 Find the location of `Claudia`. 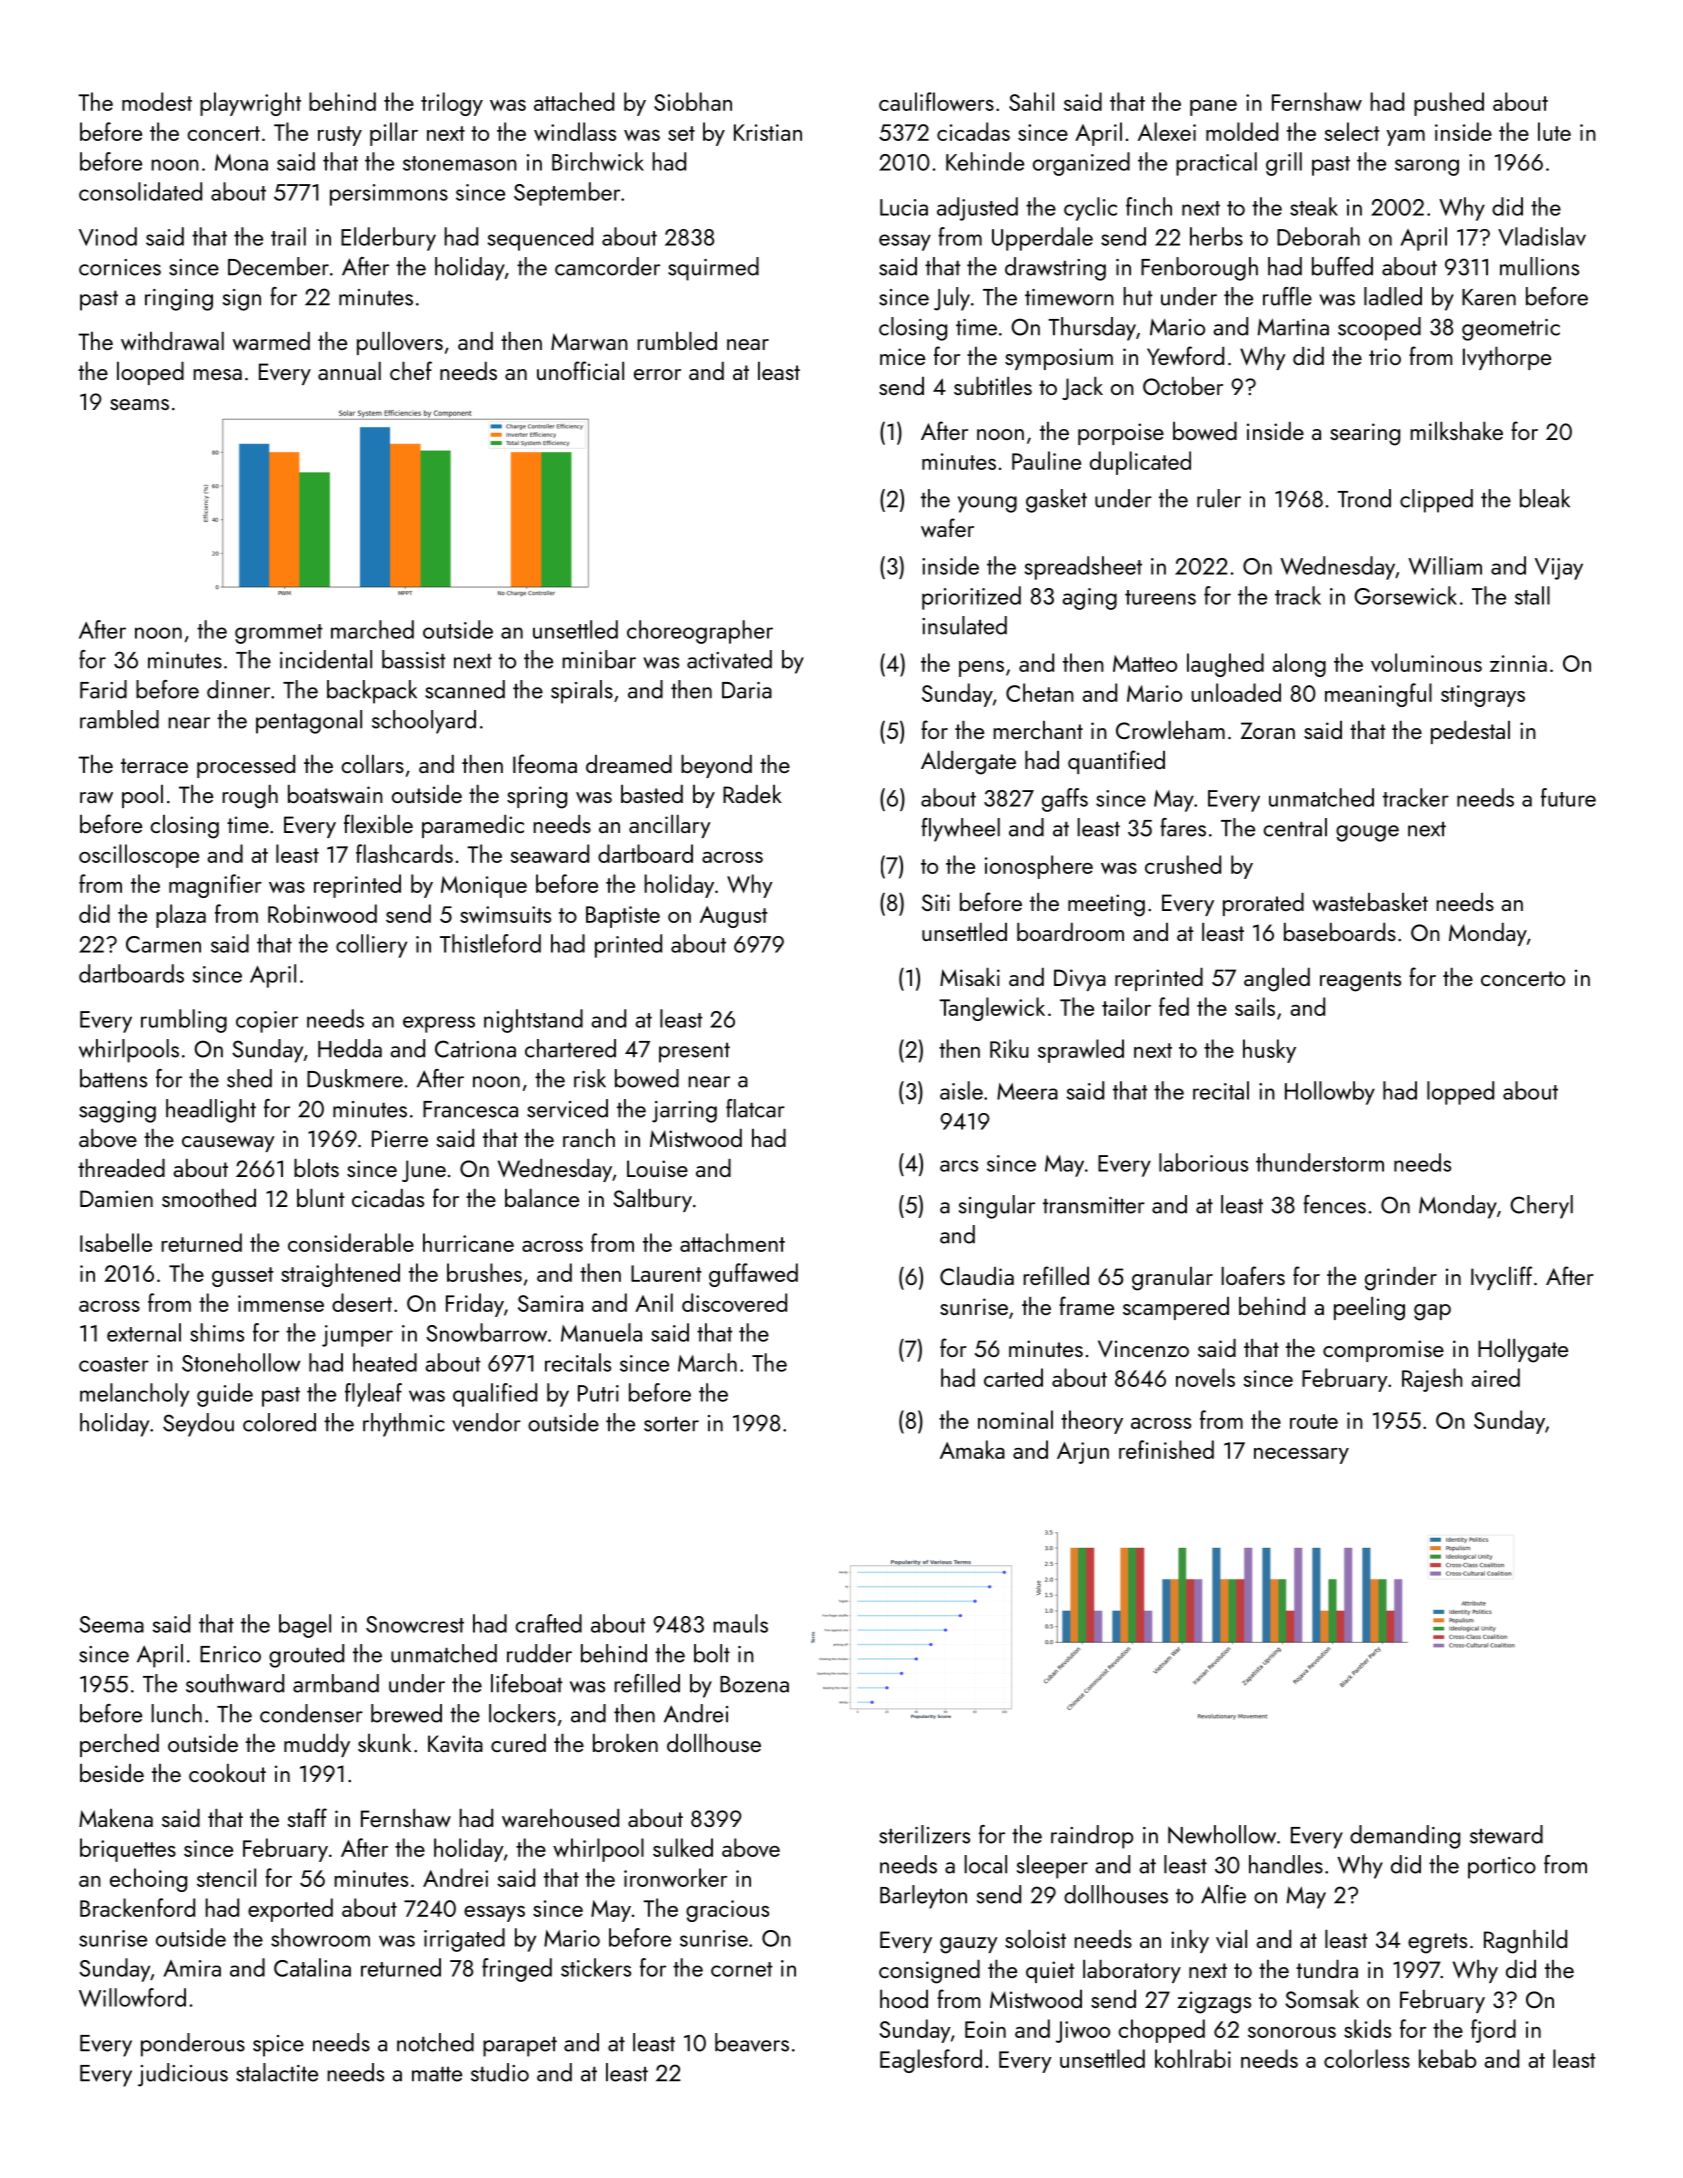

Claudia is located at coordinates (977, 1276).
